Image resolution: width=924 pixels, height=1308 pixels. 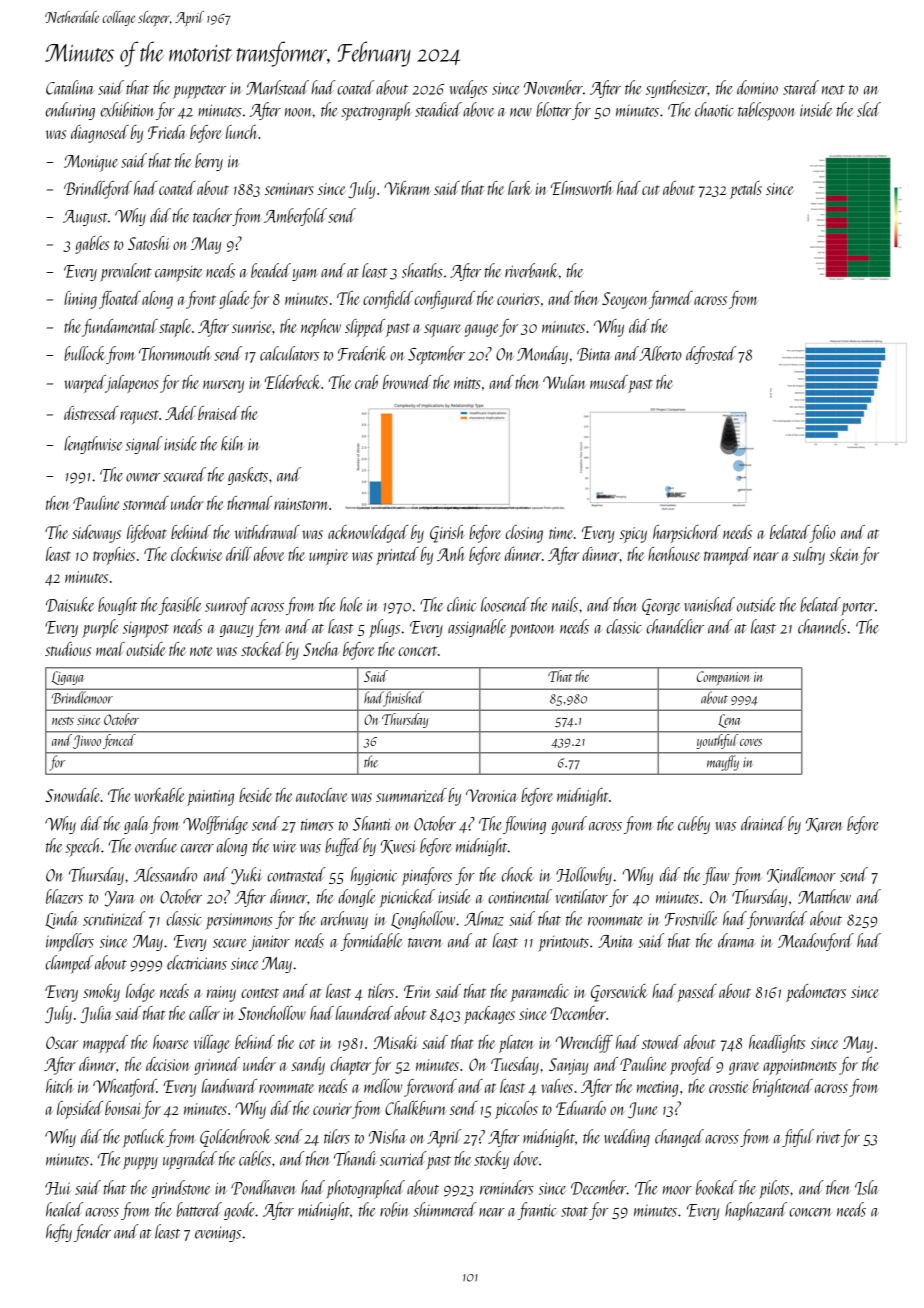 What do you see at coordinates (711, 355) in the screenshot?
I see `defrosted` at bounding box center [711, 355].
